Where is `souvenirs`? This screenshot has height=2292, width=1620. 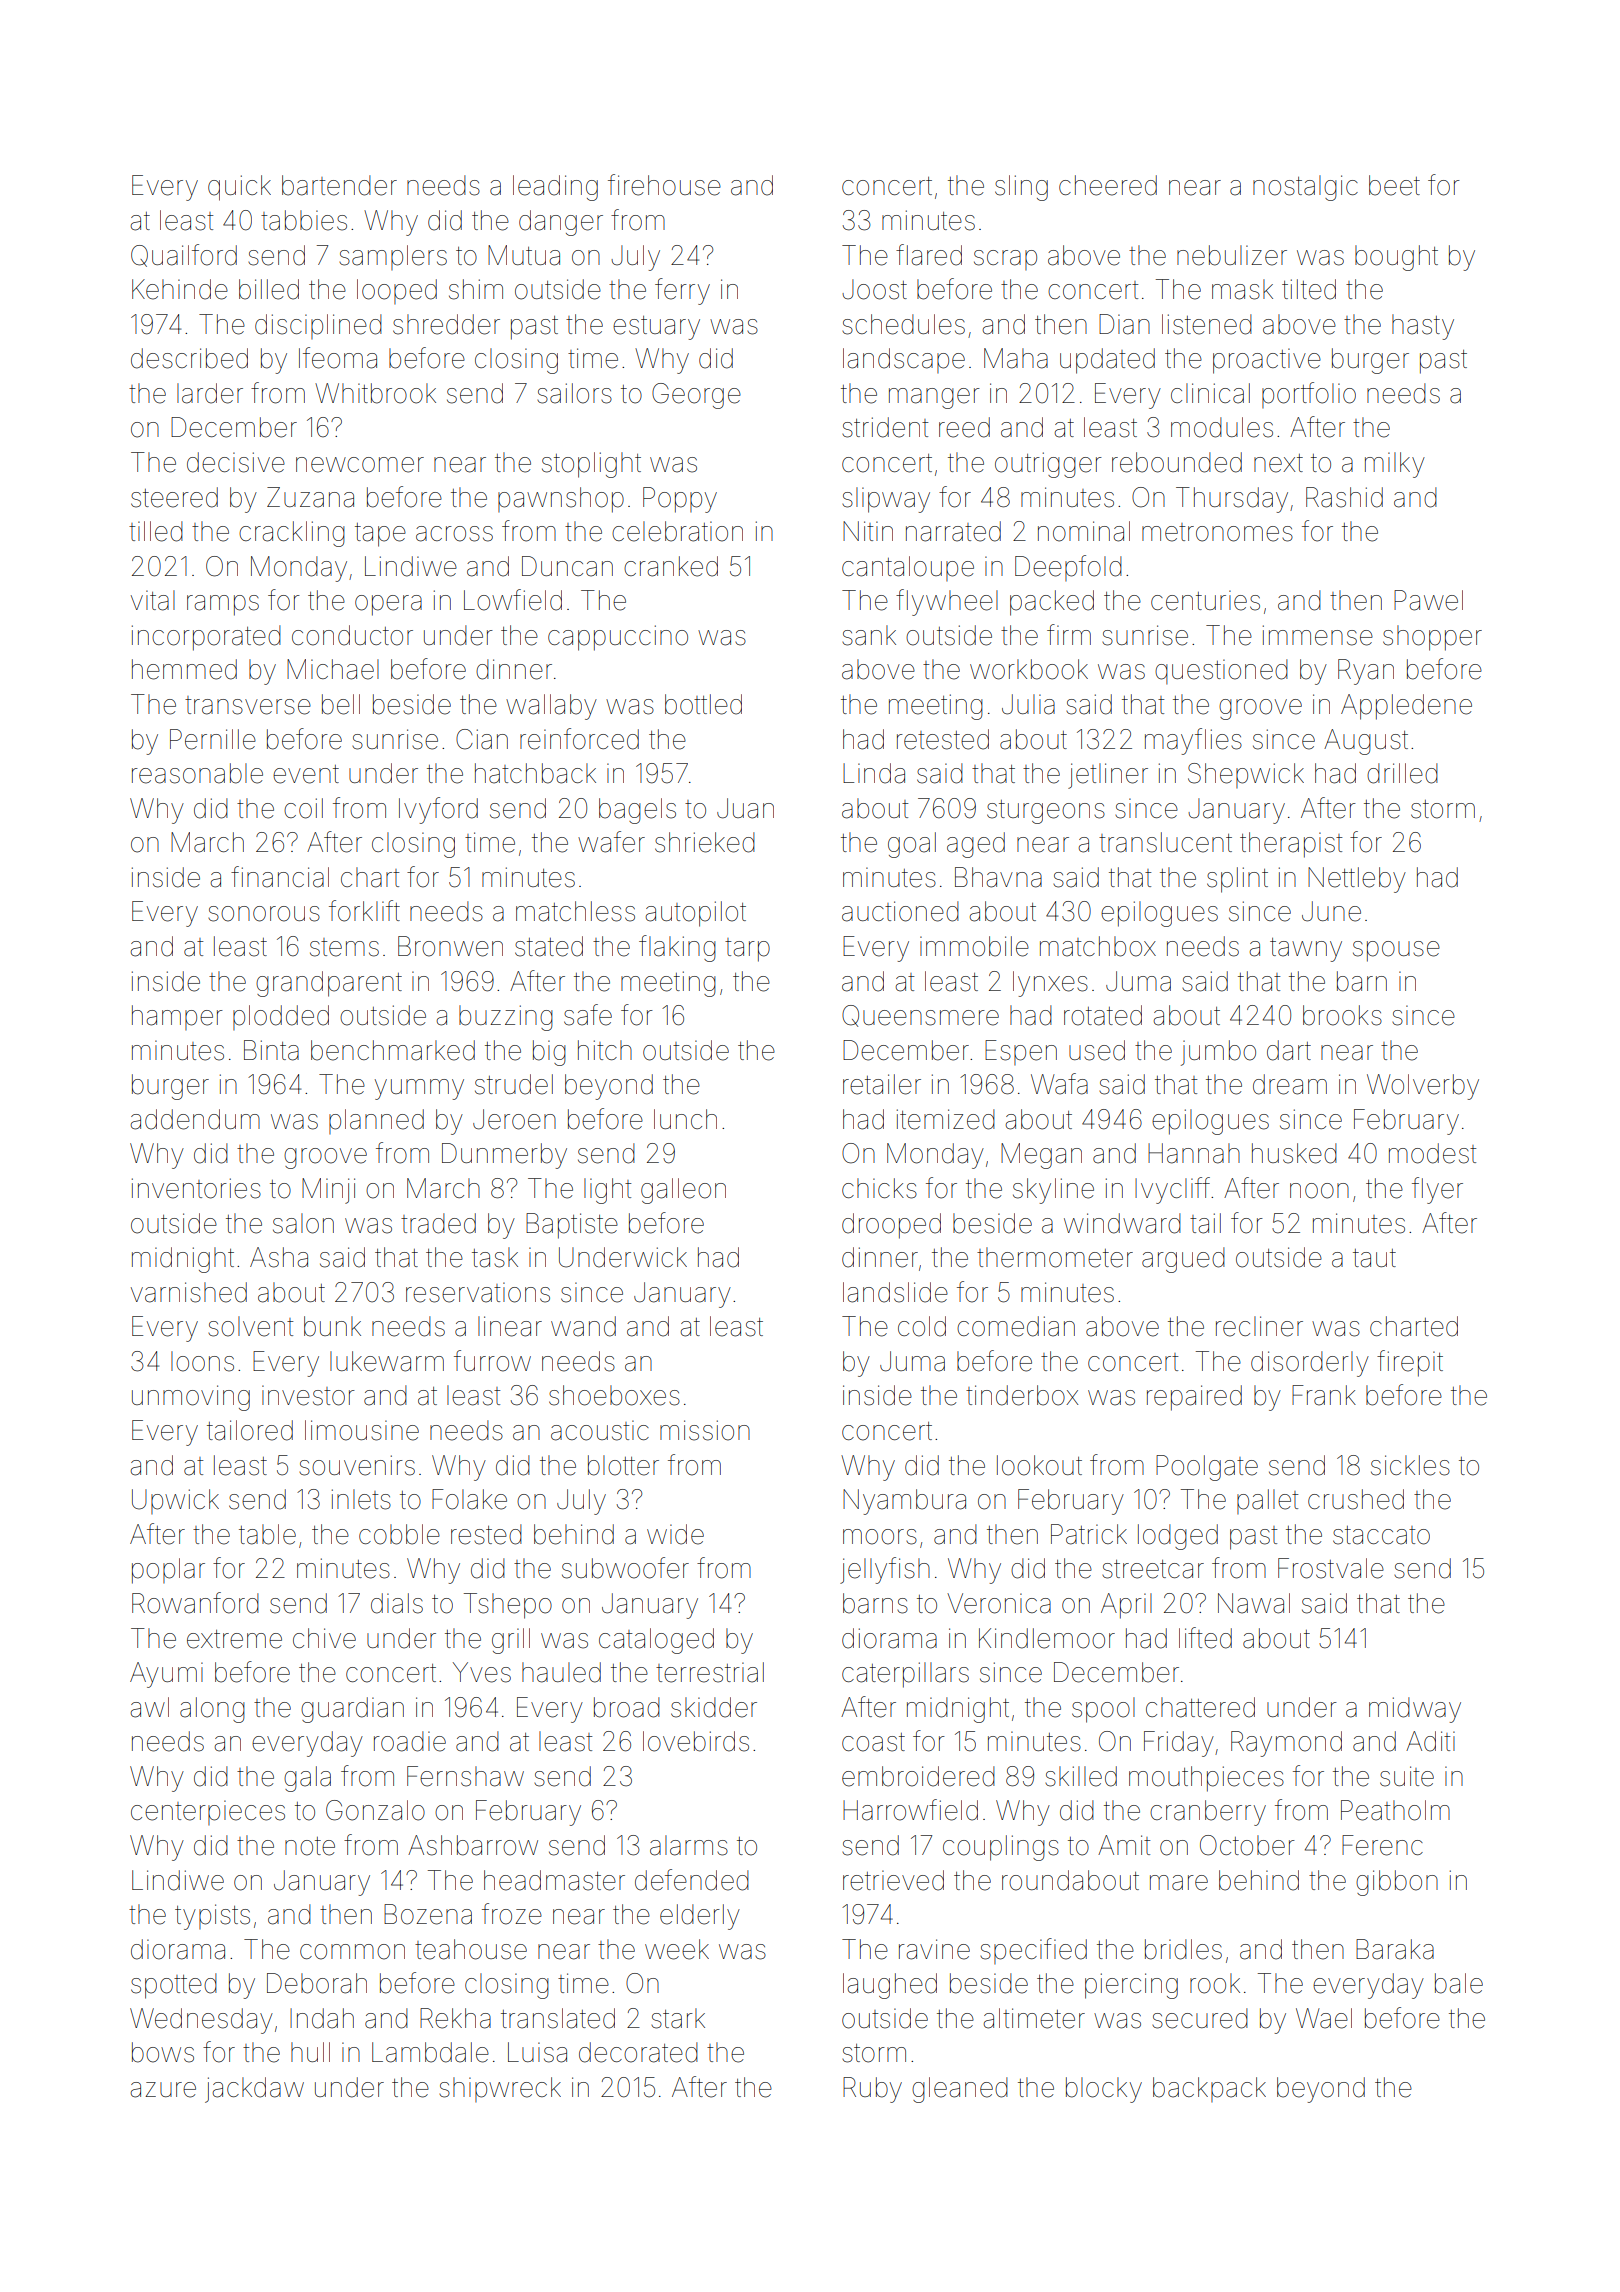
souvenirs is located at coordinates (357, 1465).
